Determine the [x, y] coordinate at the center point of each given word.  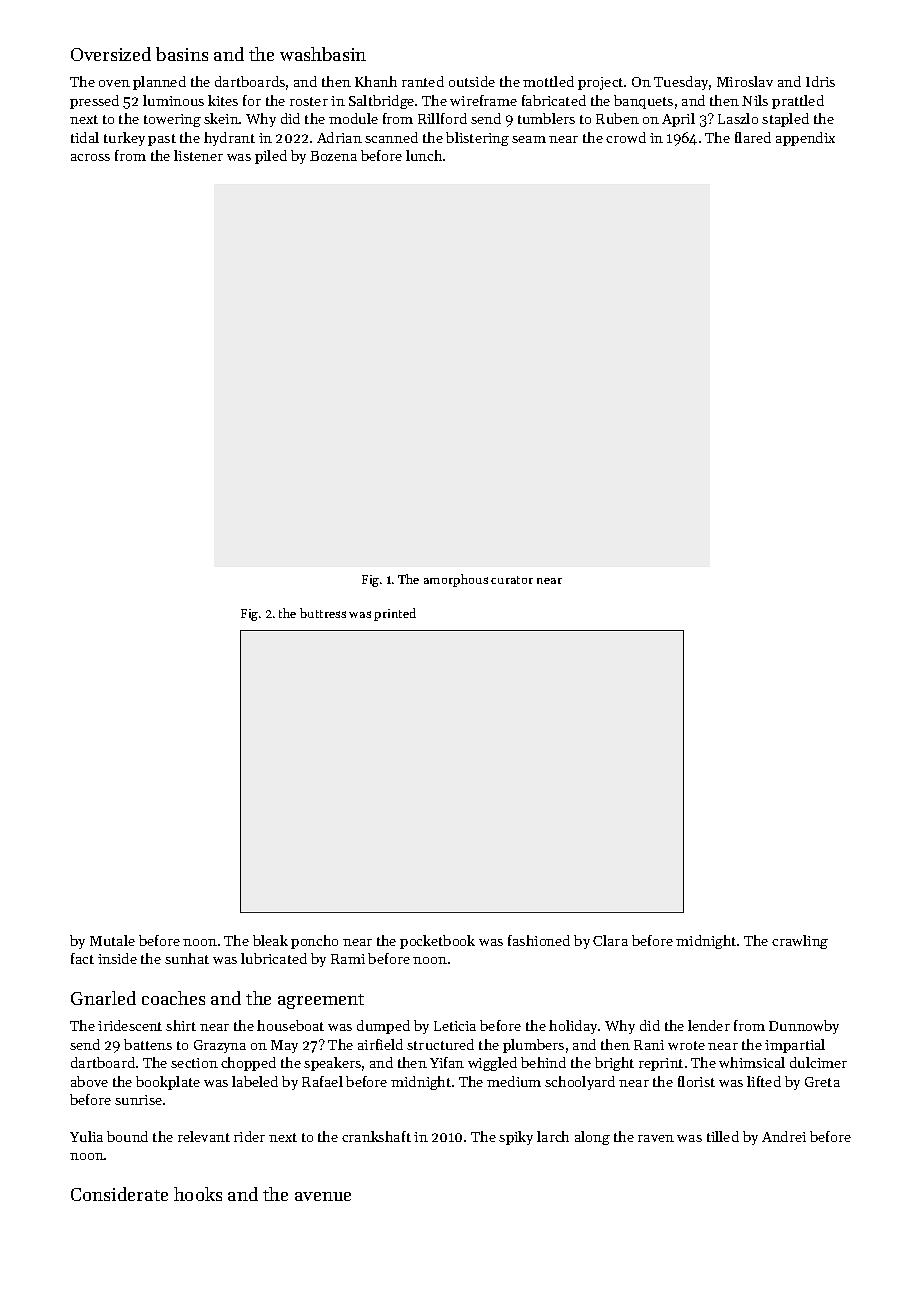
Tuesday [681, 83]
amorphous [456, 580]
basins [182, 54]
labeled [255, 1081]
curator [512, 580]
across [90, 157]
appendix [805, 139]
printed [395, 614]
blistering [477, 139]
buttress [323, 613]
